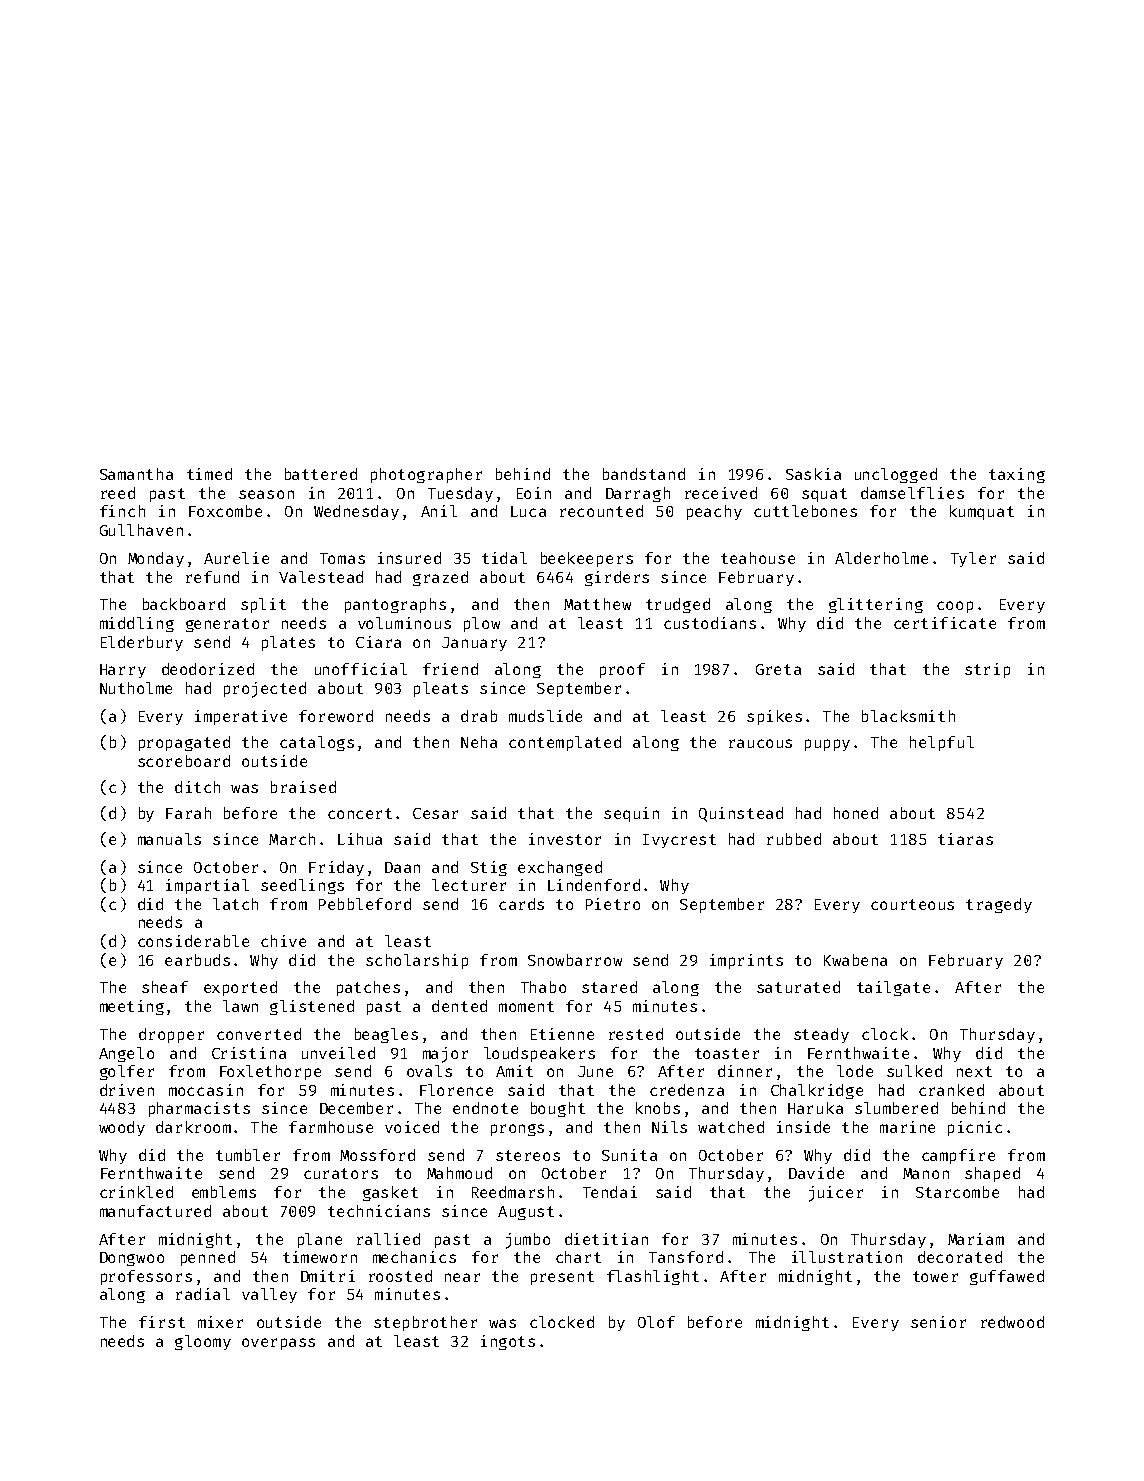 The image size is (1144, 1481). I want to click on Cesar, so click(435, 813).
